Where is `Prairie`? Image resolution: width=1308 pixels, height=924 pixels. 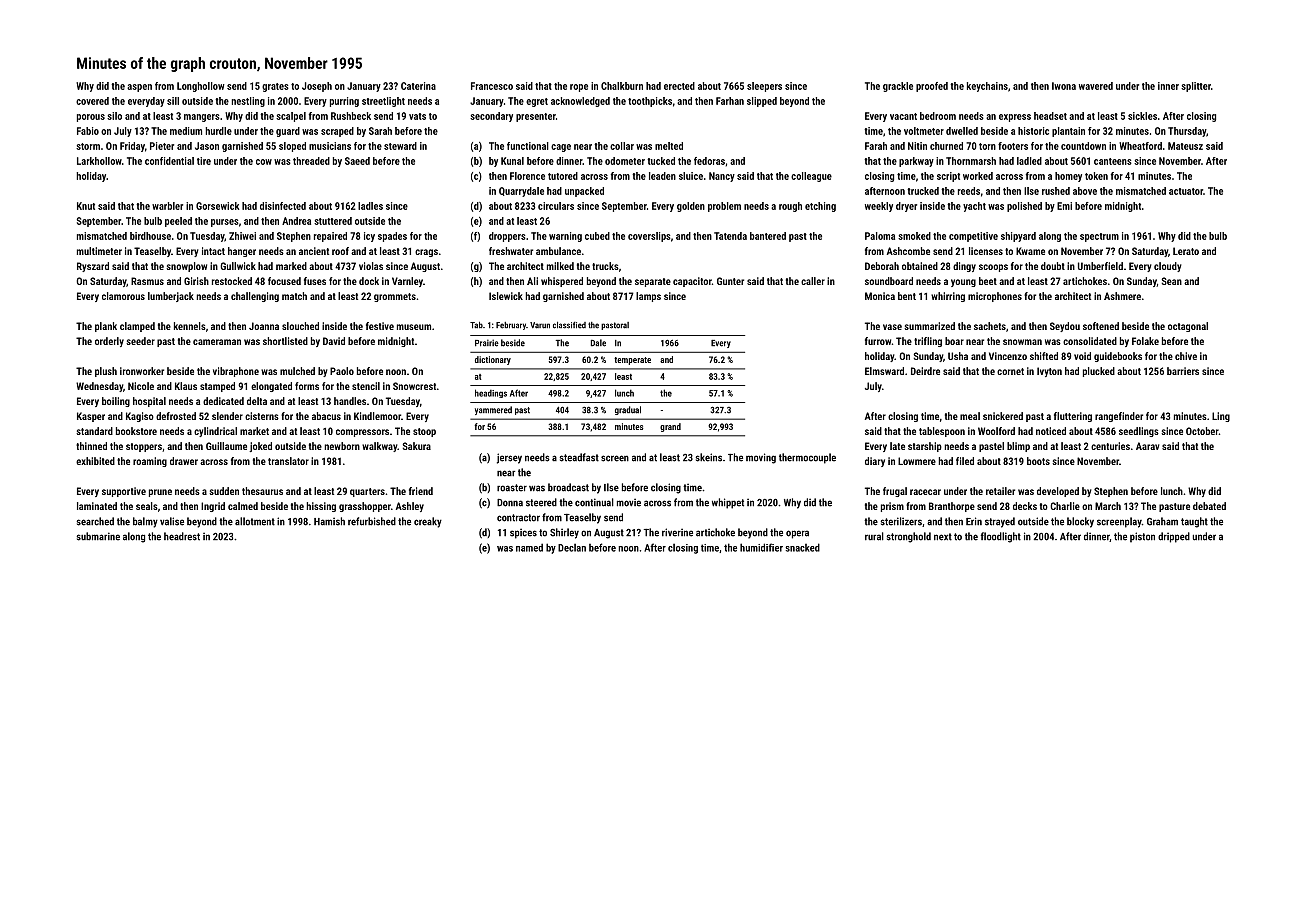
Prairie is located at coordinates (487, 343).
